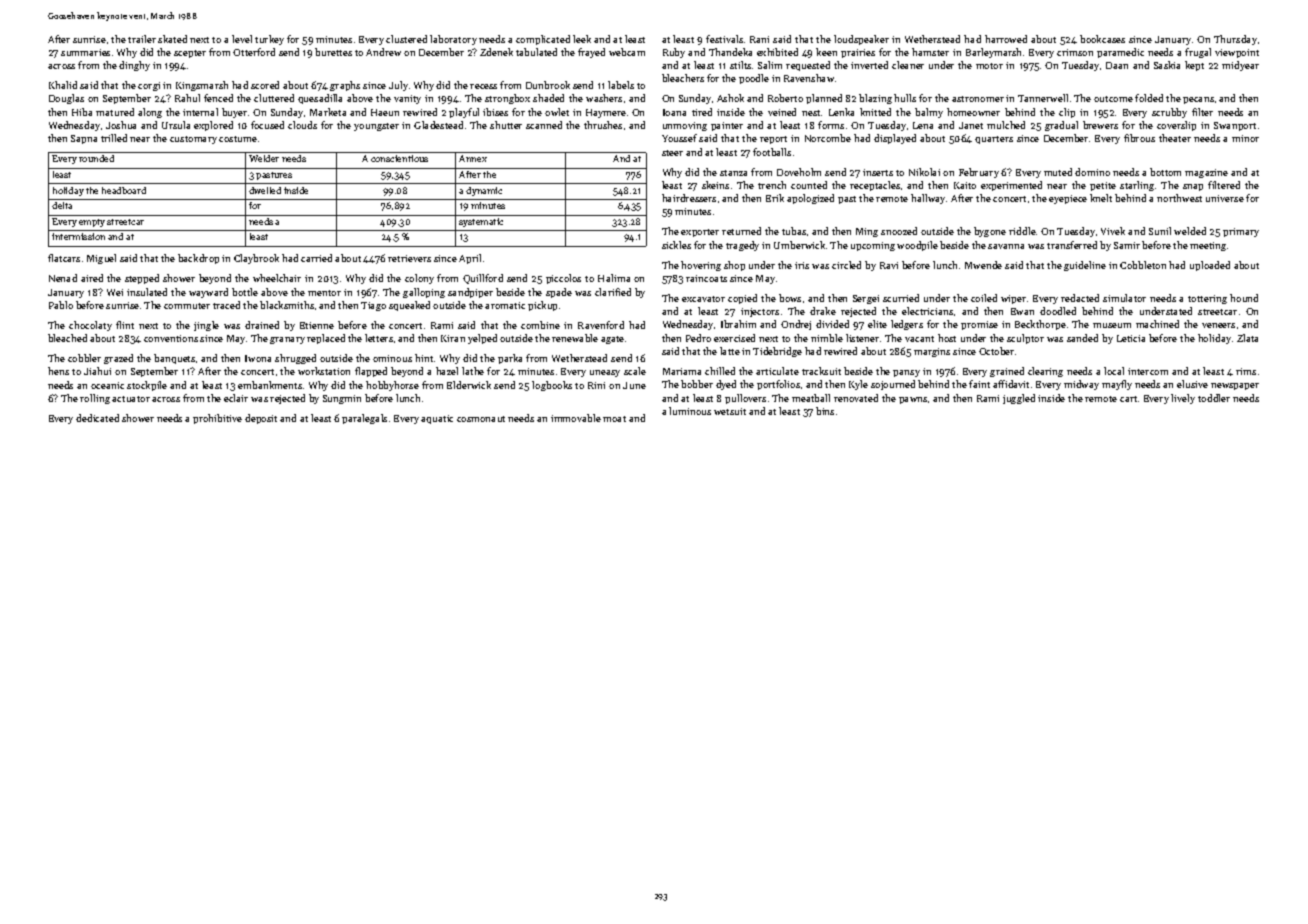 Image resolution: width=1308 pixels, height=924 pixels. What do you see at coordinates (326, 339) in the screenshot?
I see `replaced` at bounding box center [326, 339].
